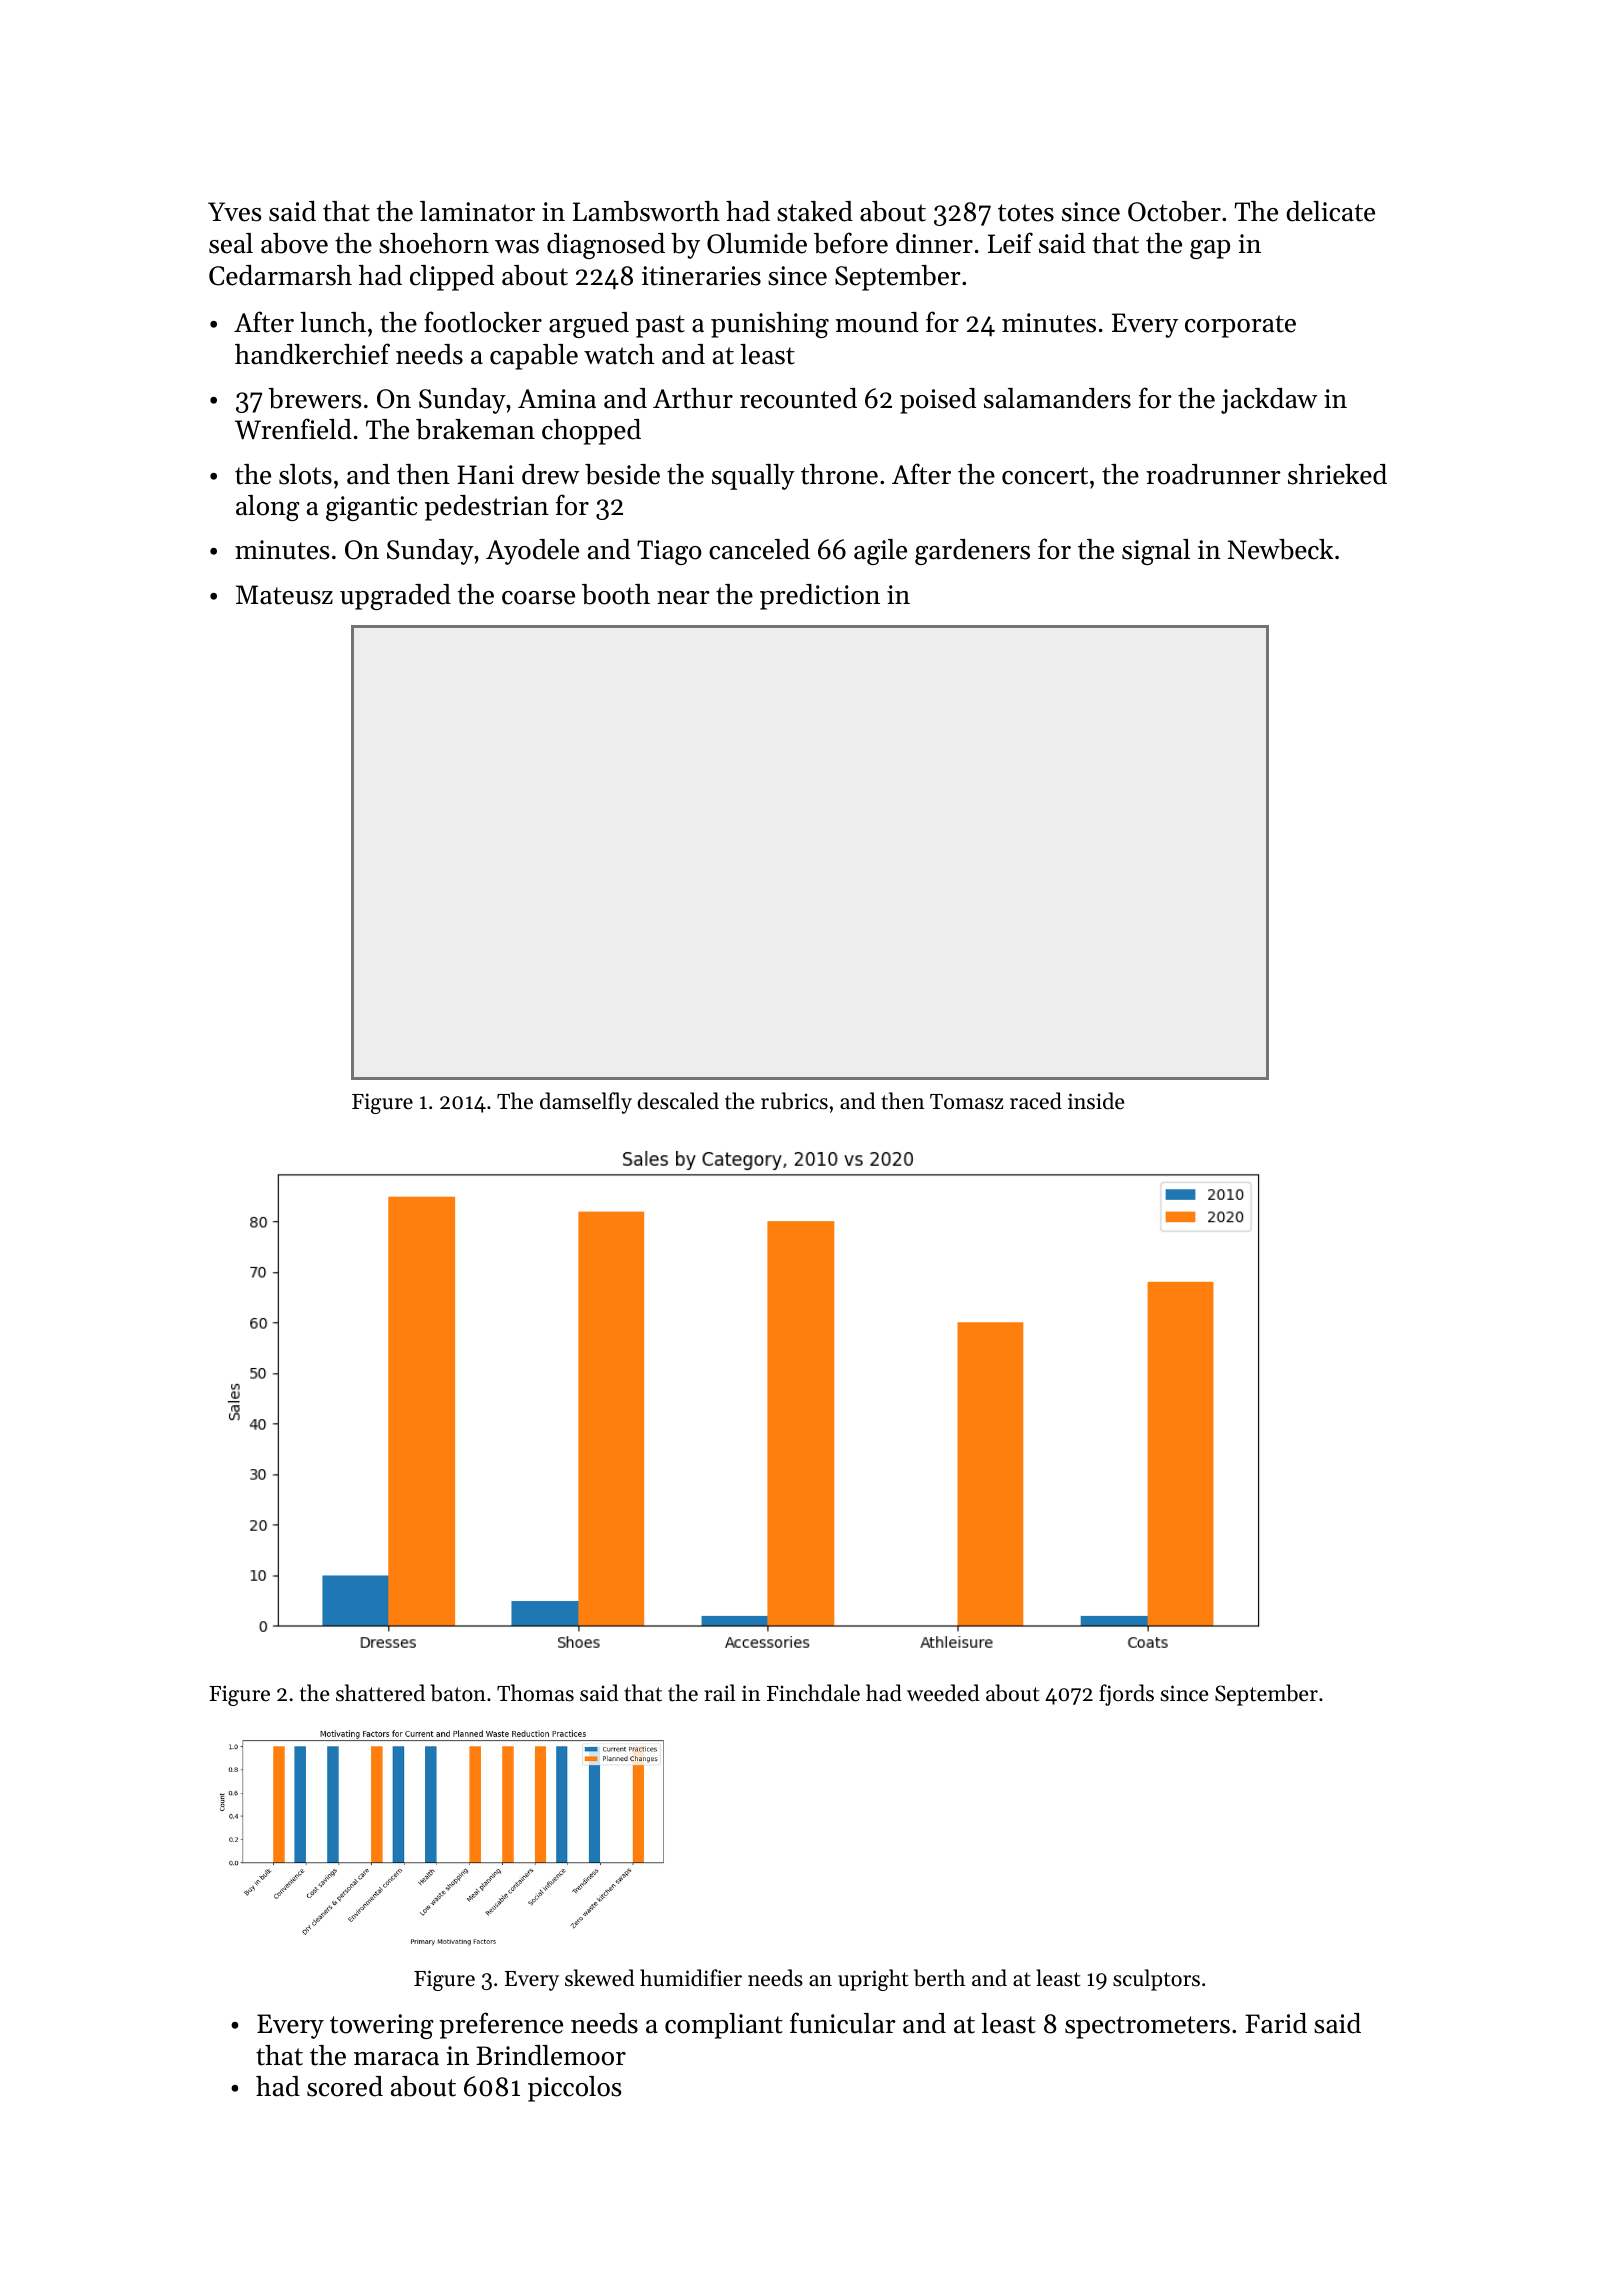 The height and width of the screenshot is (2292, 1620). Describe the element at coordinates (1126, 1695) in the screenshot. I see `fjords` at that location.
